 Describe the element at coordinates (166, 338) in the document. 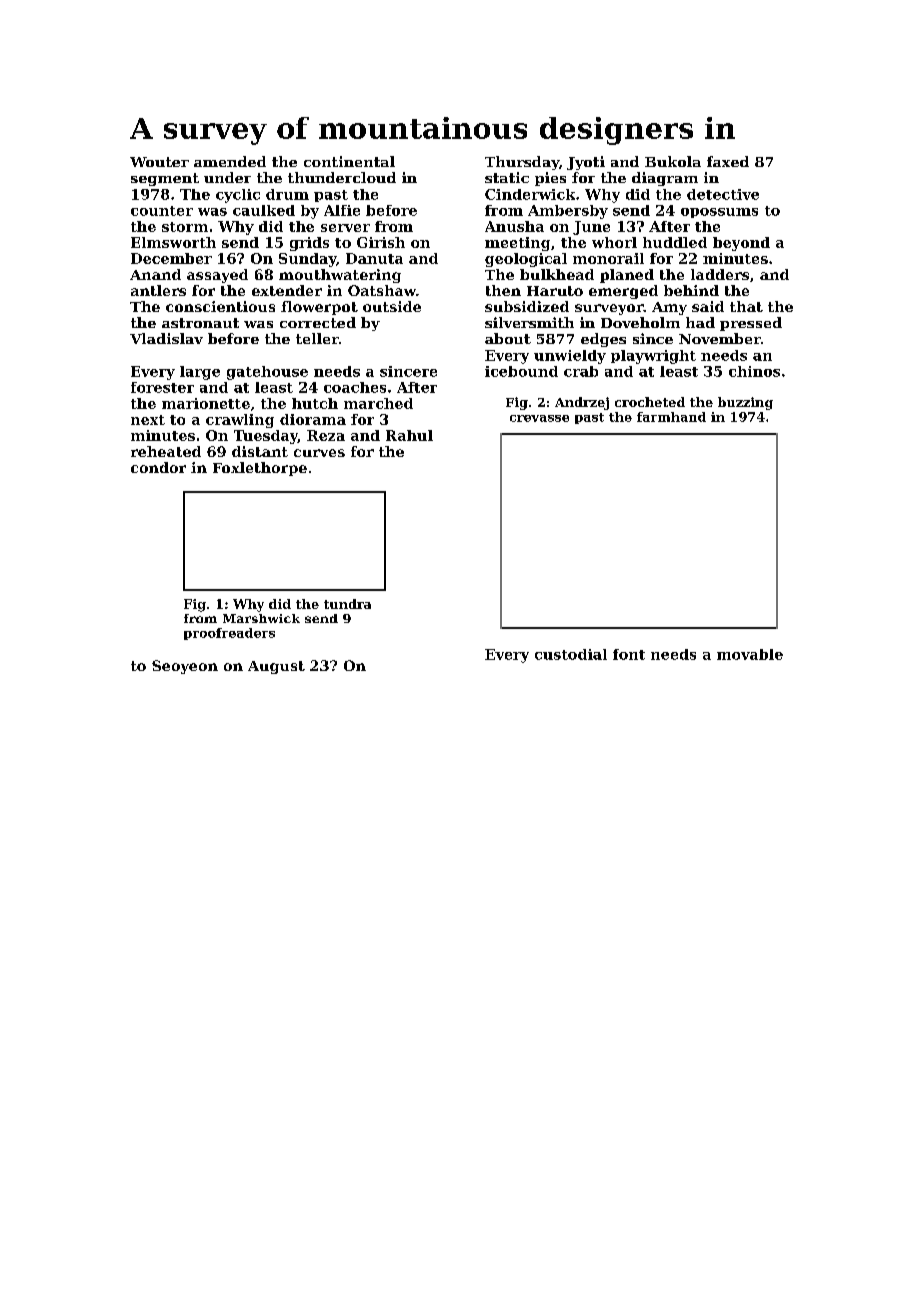

I see `Vladislav` at that location.
